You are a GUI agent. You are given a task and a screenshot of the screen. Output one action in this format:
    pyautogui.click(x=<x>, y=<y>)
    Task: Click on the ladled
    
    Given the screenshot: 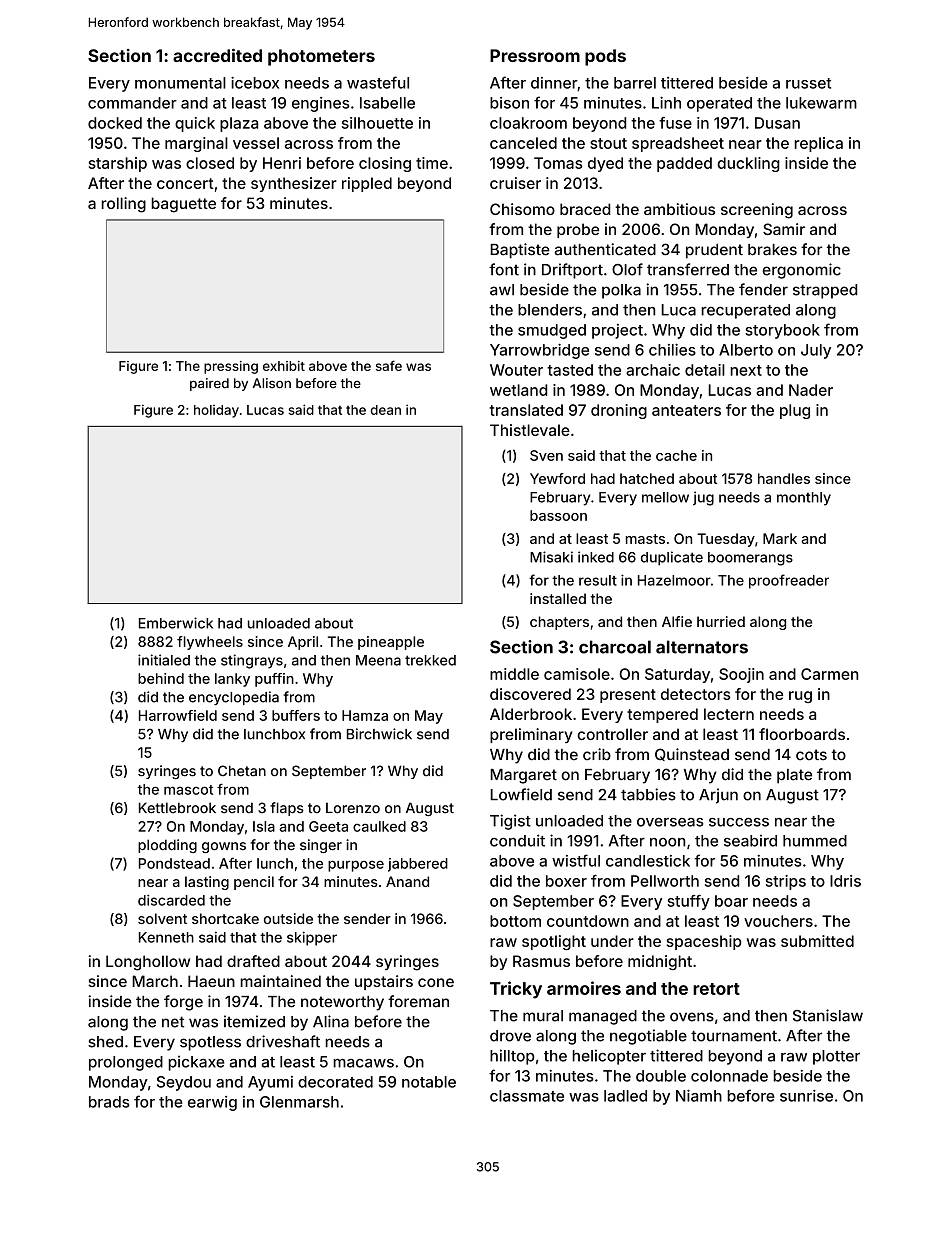 What is the action you would take?
    pyautogui.click(x=625, y=1096)
